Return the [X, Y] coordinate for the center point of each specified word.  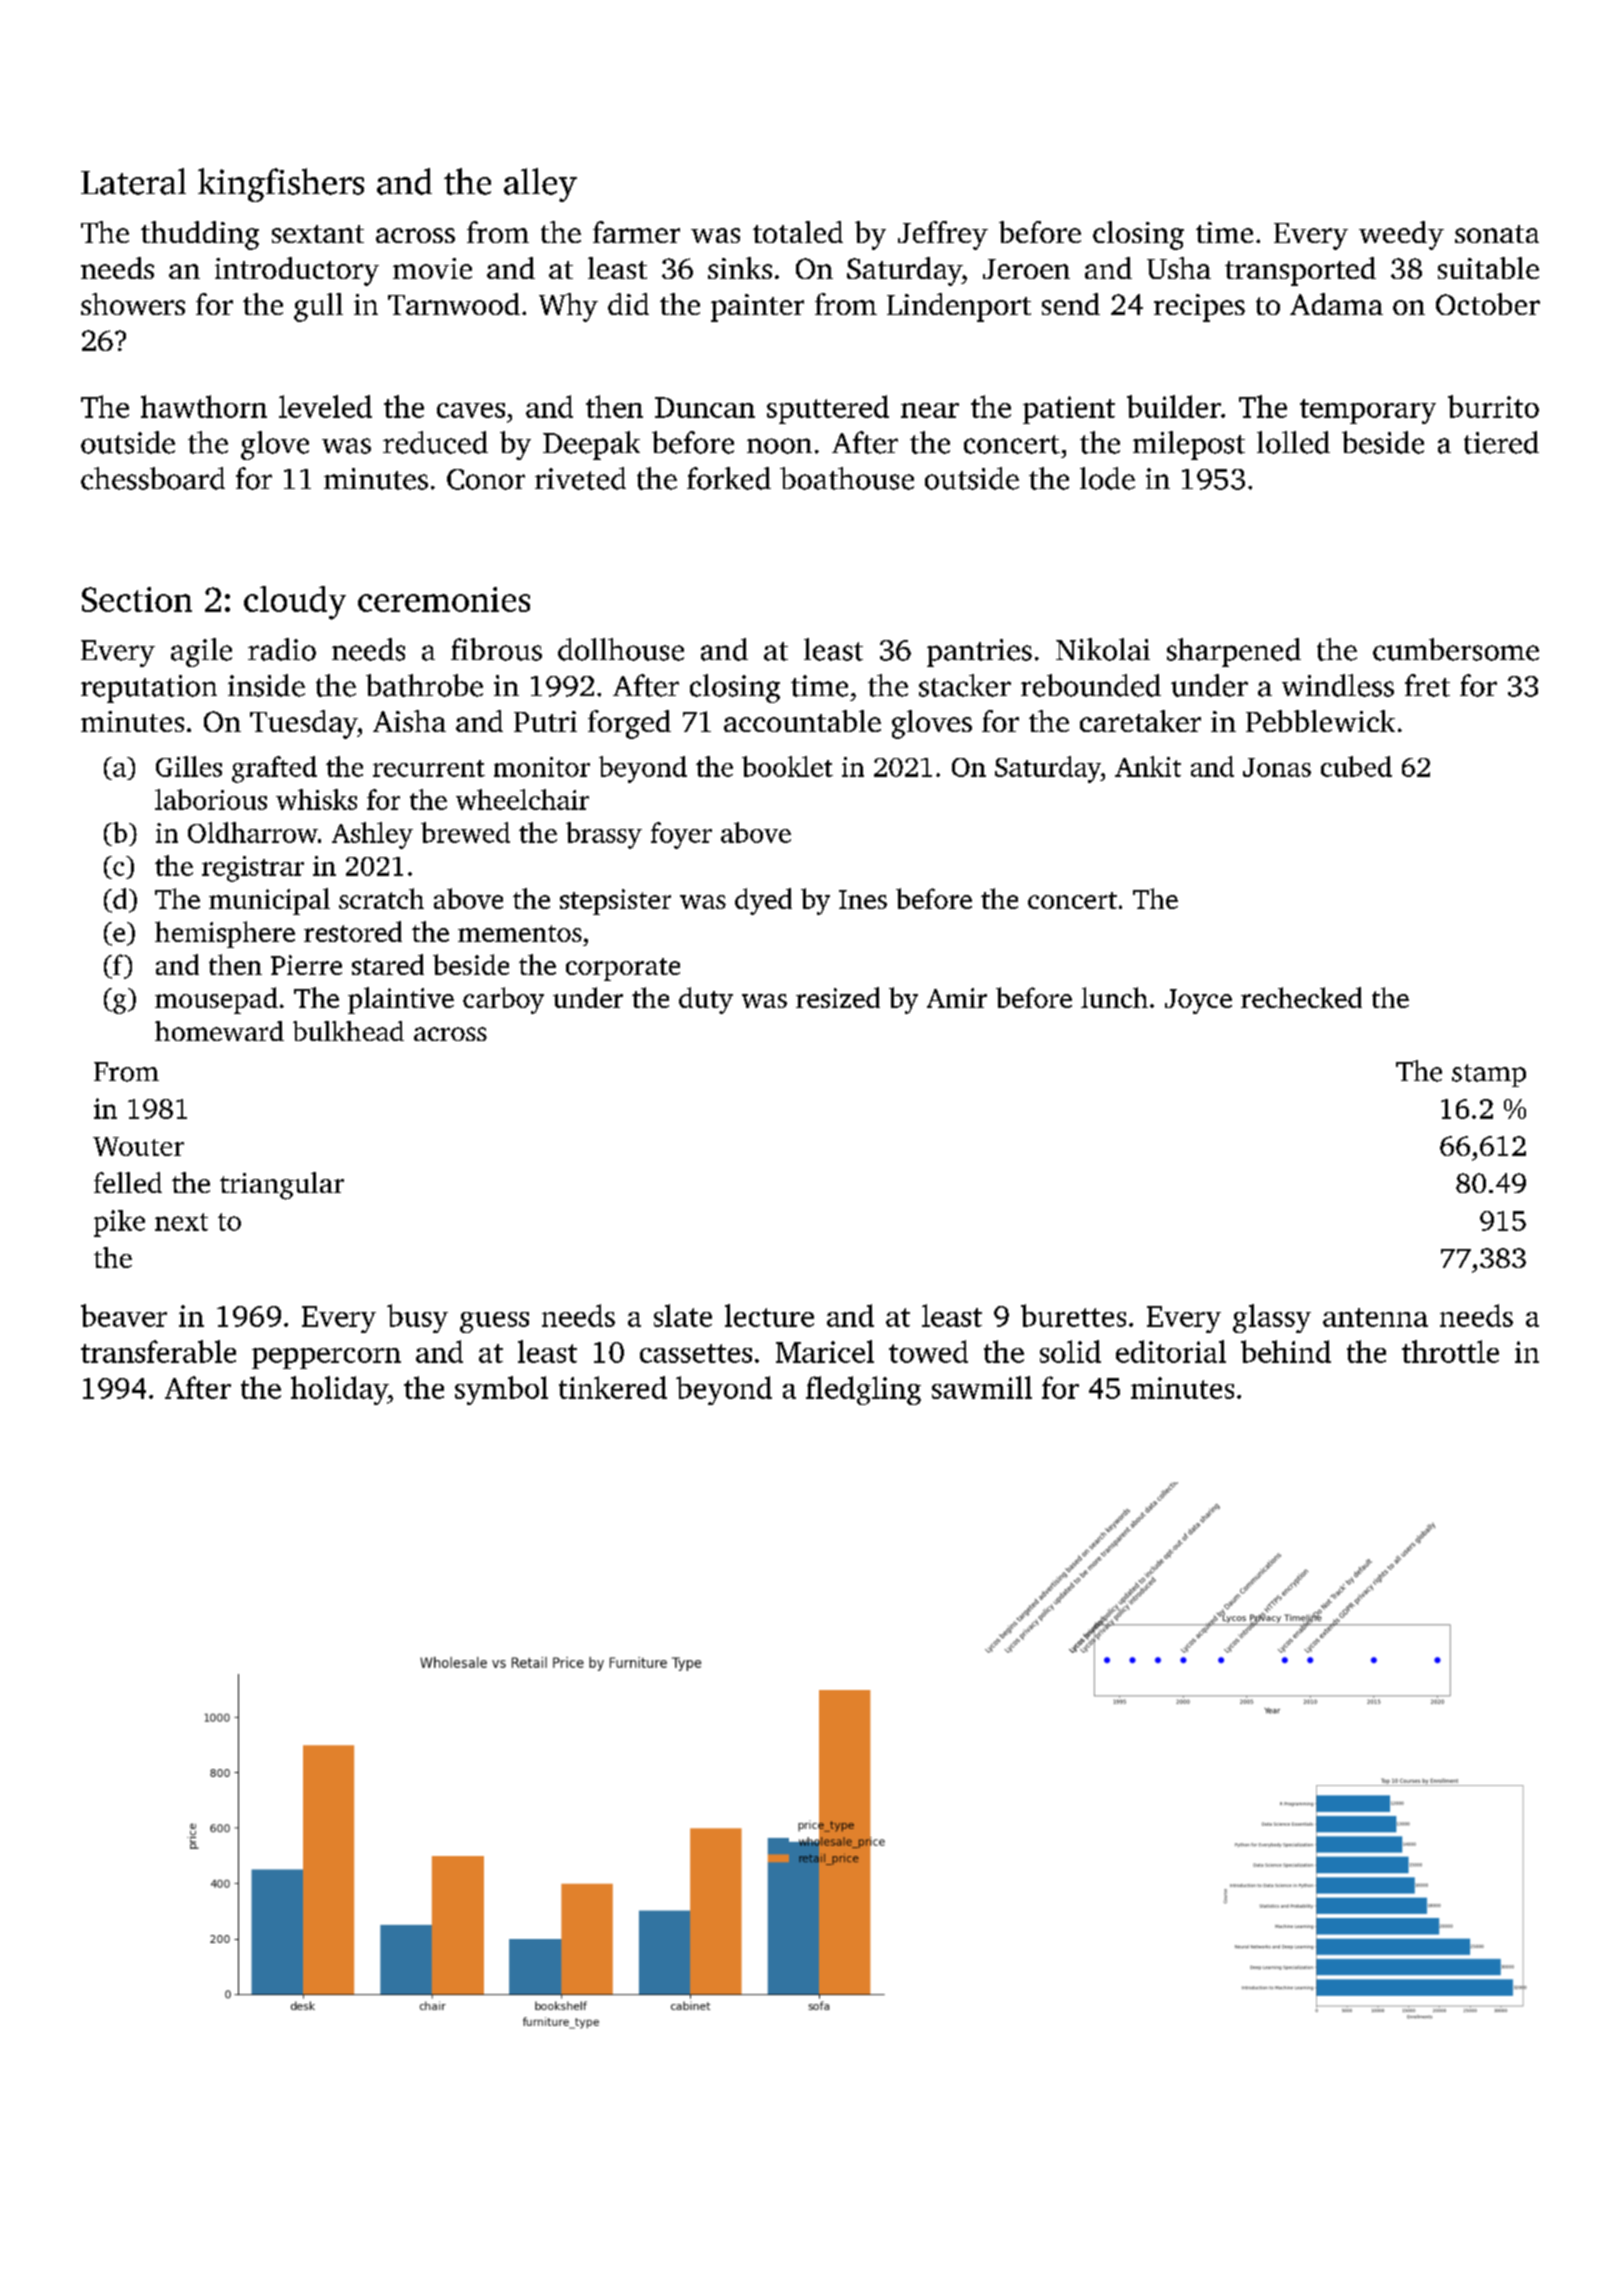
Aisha [409, 721]
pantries [979, 653]
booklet [787, 766]
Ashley [372, 835]
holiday [339, 1390]
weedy [1401, 235]
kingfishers [281, 185]
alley [540, 185]
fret [1427, 685]
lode [1107, 478]
